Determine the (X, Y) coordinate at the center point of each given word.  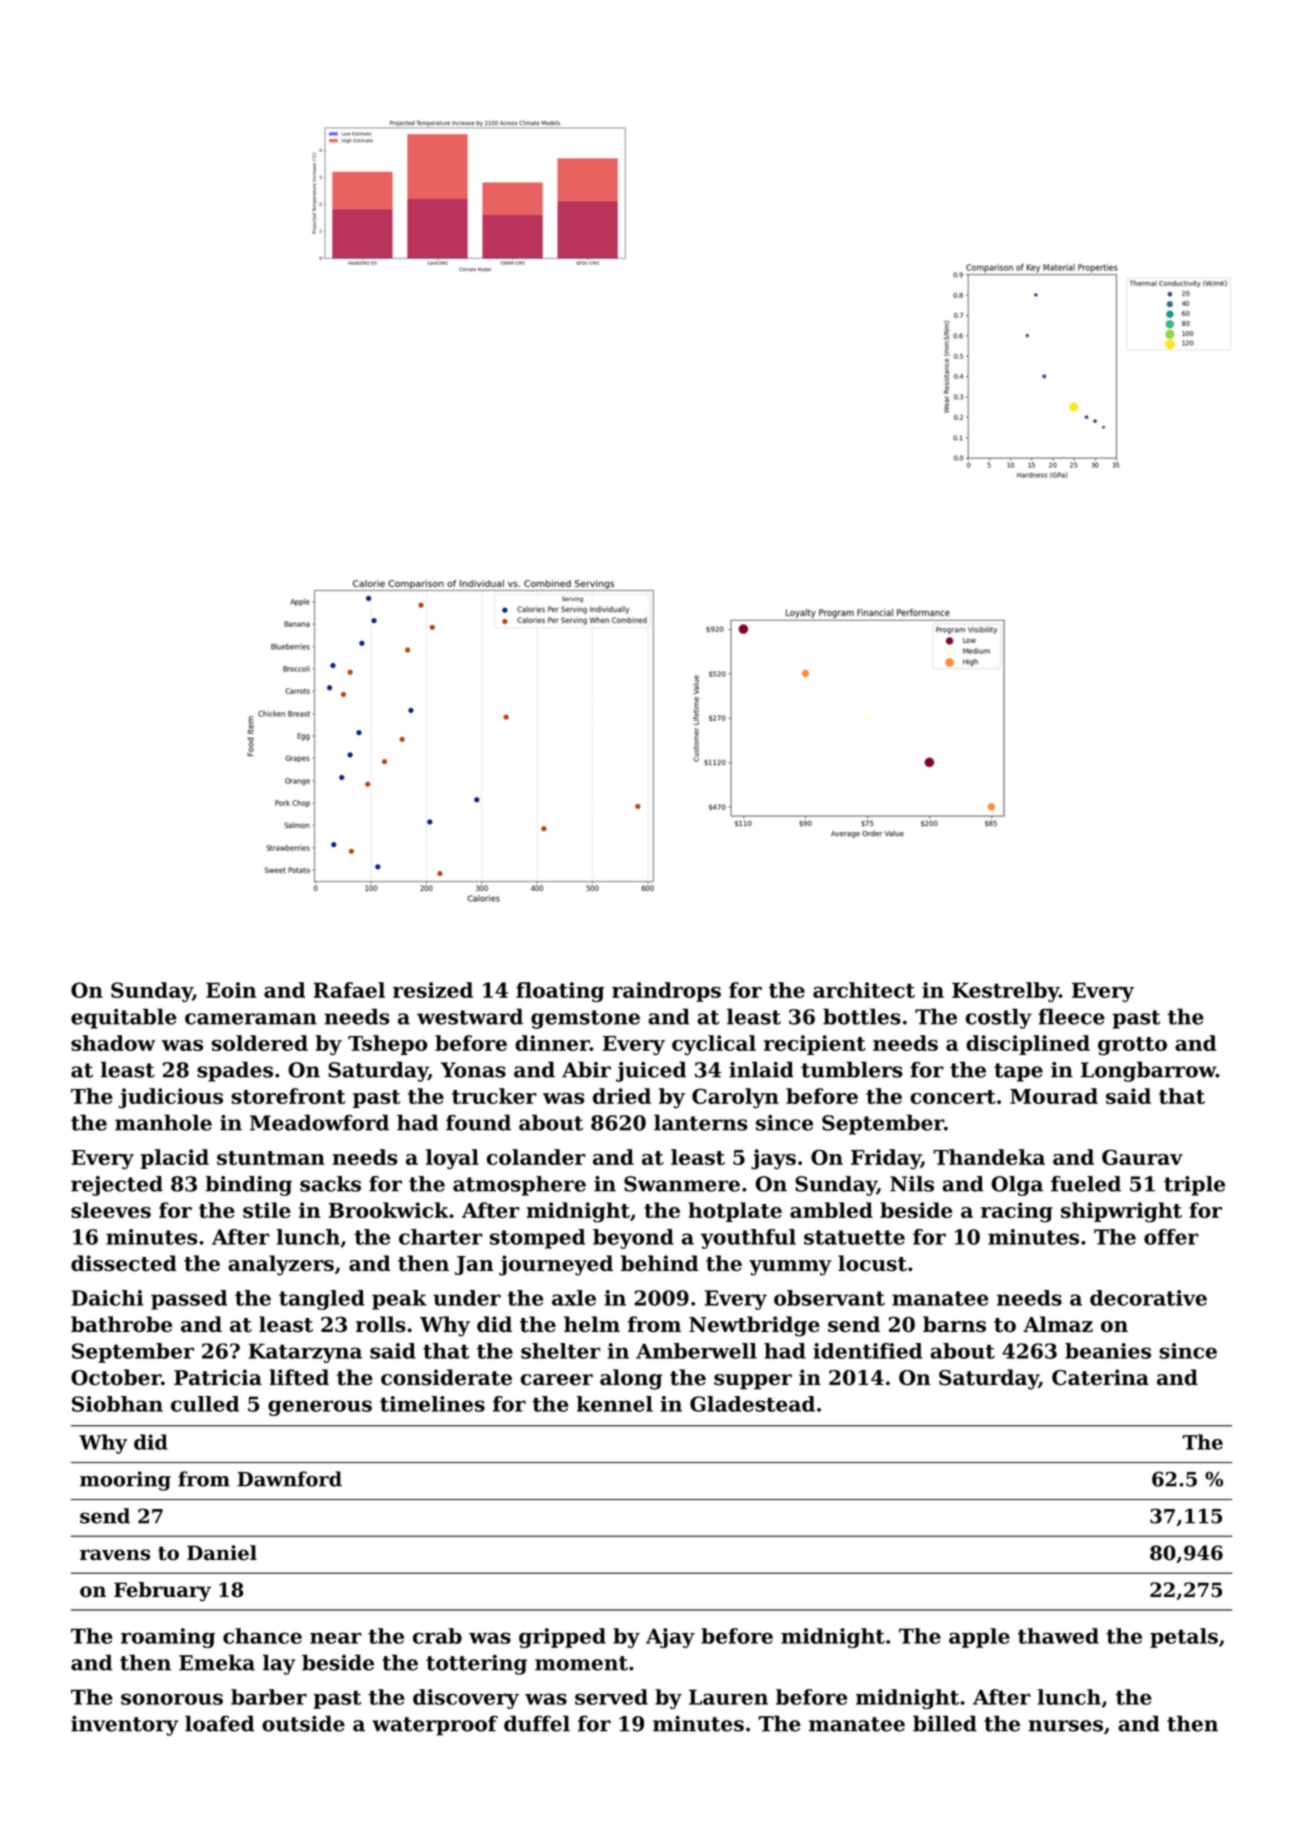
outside (303, 1723)
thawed (1058, 1636)
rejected (117, 1186)
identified (867, 1351)
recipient (815, 1045)
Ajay (670, 1638)
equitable (124, 1018)
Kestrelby (1005, 992)
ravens (115, 1555)
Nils (912, 1184)
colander (536, 1157)
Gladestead (752, 1404)
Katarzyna (305, 1353)
